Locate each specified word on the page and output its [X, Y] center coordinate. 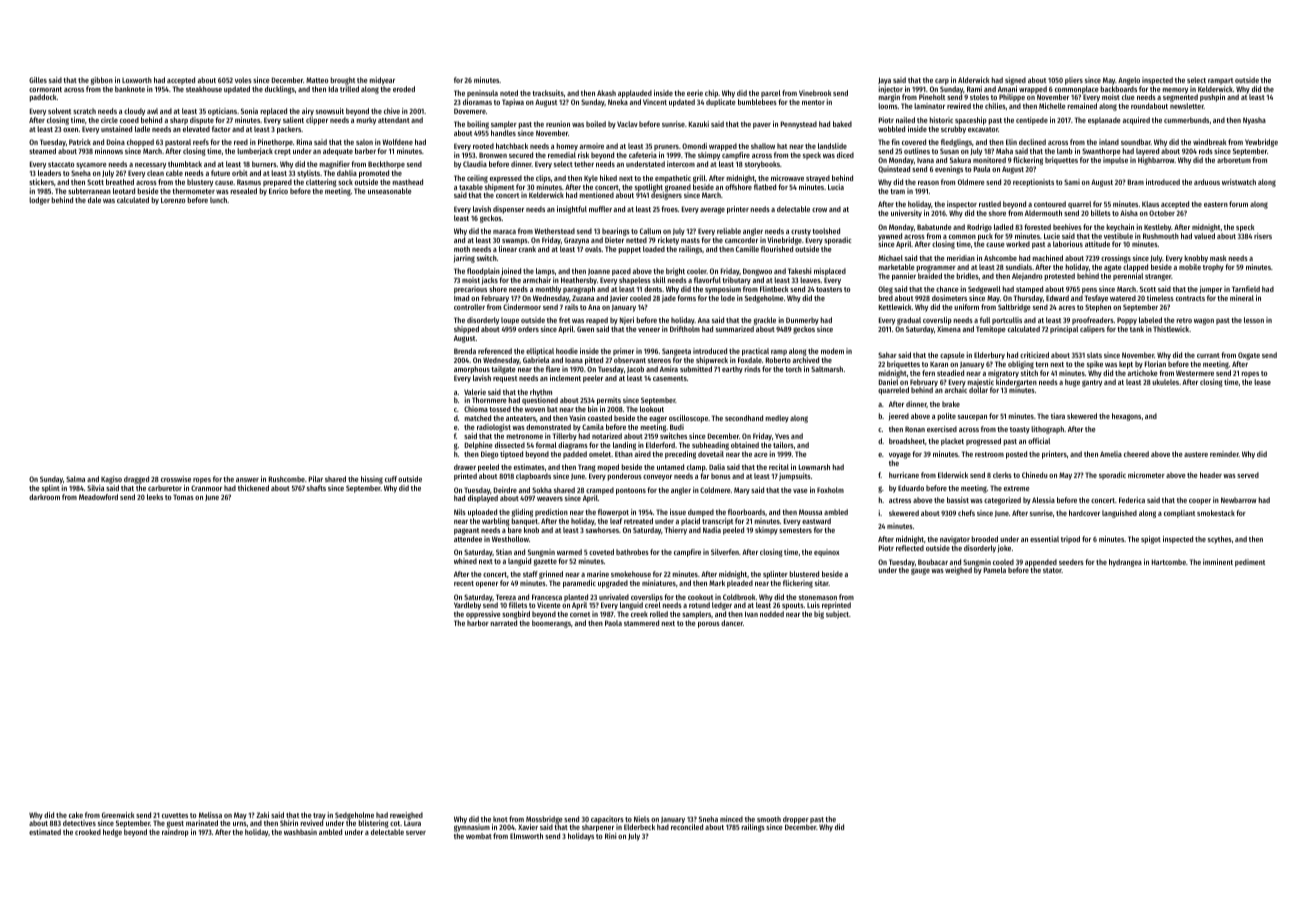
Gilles [38, 80]
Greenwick [118, 815]
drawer [465, 467]
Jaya [884, 81]
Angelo [1129, 81]
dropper [796, 820]
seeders [1071, 562]
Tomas [183, 497]
